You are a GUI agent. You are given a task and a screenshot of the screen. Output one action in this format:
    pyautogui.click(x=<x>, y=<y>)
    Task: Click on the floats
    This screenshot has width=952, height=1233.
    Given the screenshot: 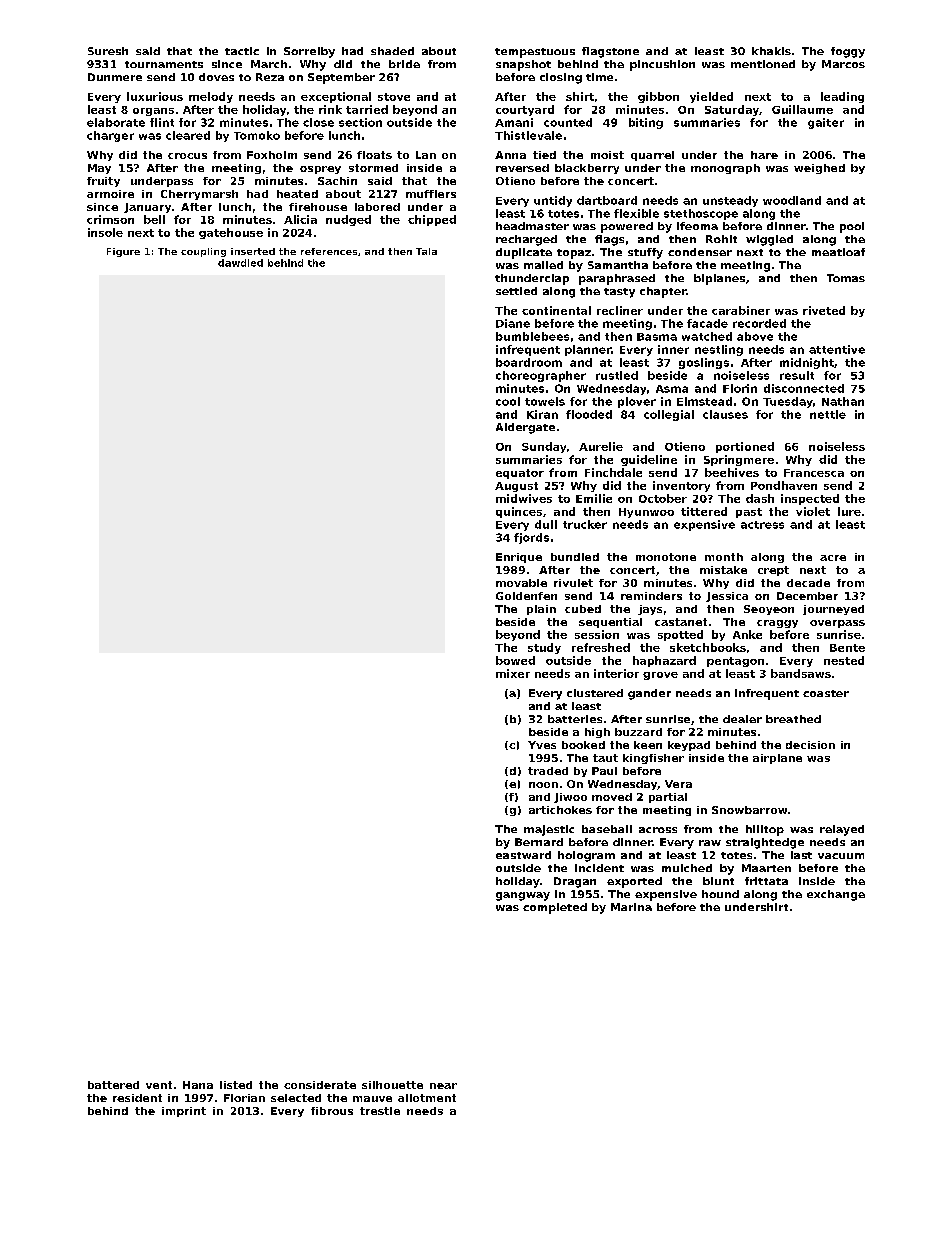 What is the action you would take?
    pyautogui.click(x=374, y=155)
